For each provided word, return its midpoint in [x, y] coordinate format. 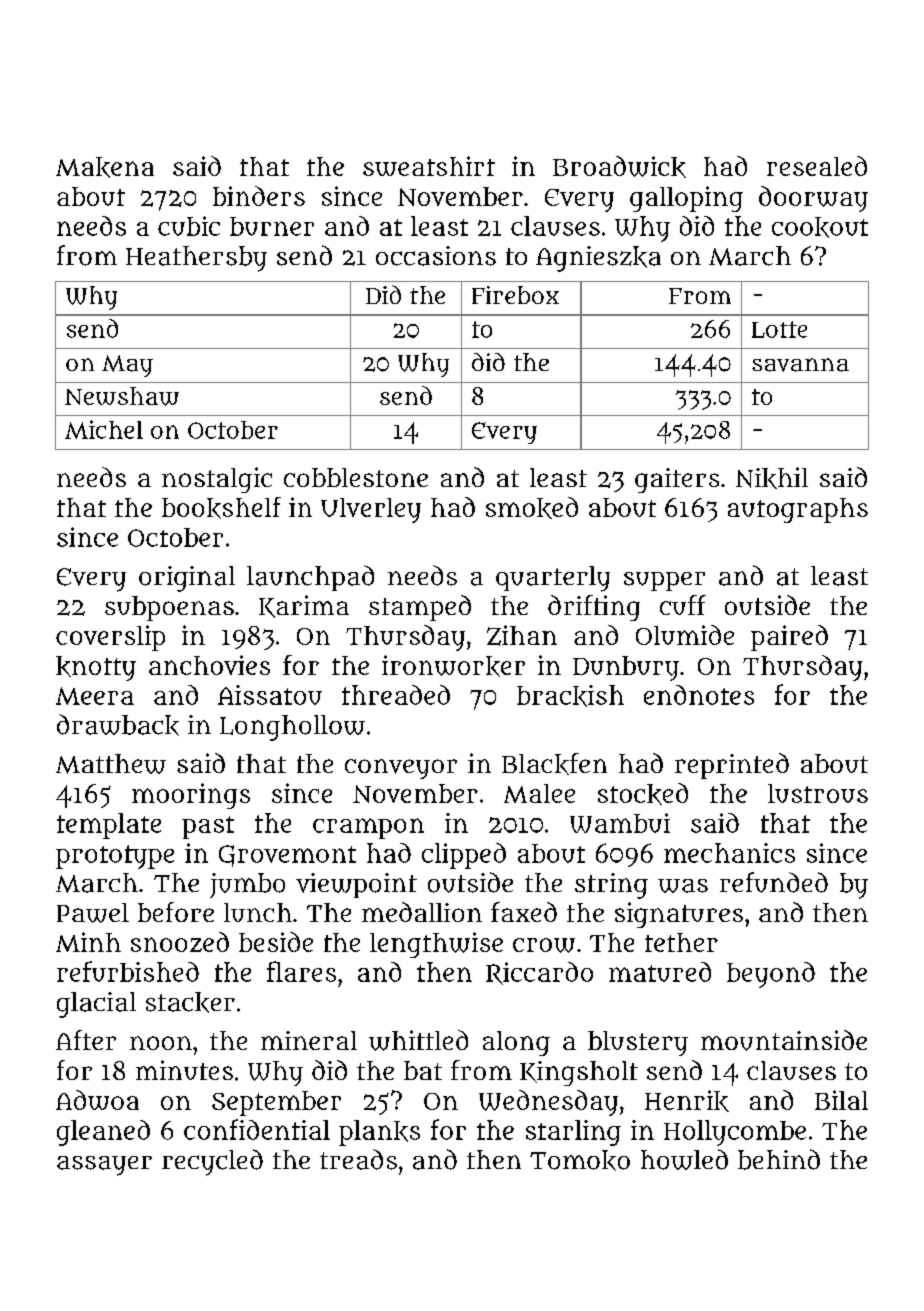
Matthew [111, 764]
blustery [638, 1043]
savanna [800, 365]
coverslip [110, 638]
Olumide [685, 635]
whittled [418, 1040]
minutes [184, 1070]
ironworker [453, 666]
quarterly [553, 579]
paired [789, 638]
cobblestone [356, 477]
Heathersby [196, 259]
